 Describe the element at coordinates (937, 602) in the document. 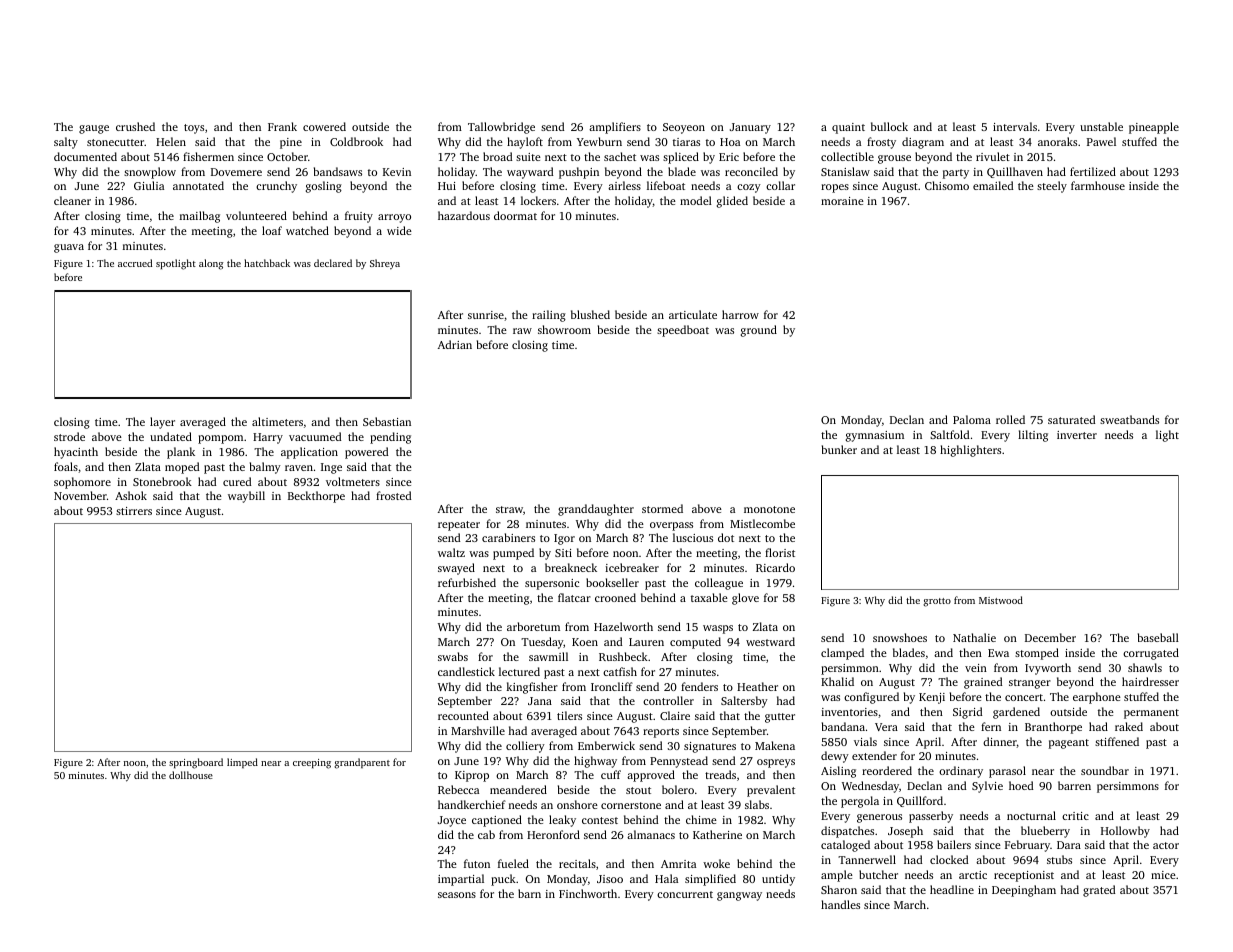

I see `grotto` at that location.
